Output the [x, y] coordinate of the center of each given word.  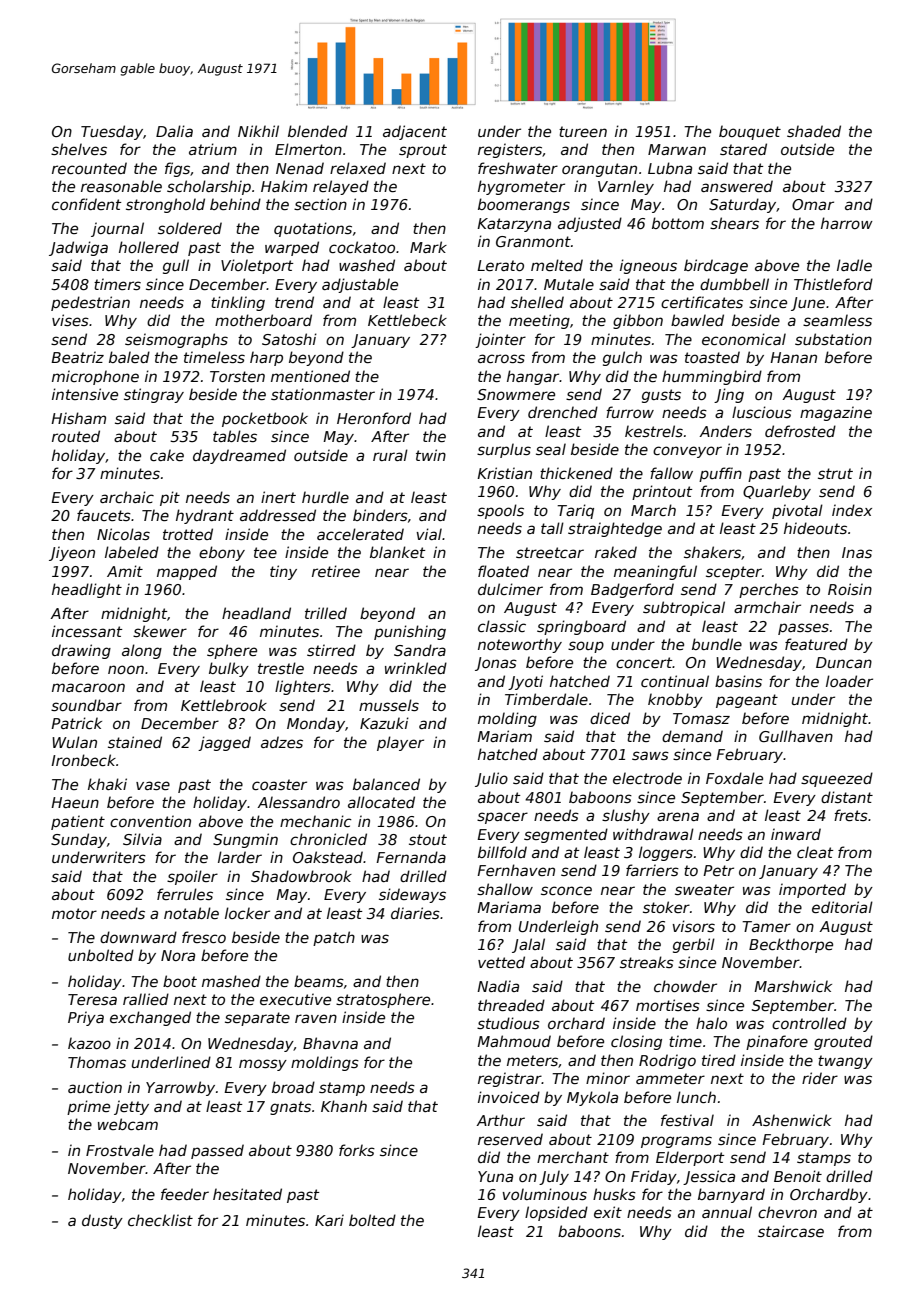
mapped [187, 572]
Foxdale [734, 778]
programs [676, 1142]
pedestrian [90, 303]
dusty [102, 1221]
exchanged [150, 1018]
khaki [107, 784]
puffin [720, 474]
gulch [622, 358]
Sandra [420, 650]
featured [816, 644]
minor [608, 1078]
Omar [813, 204]
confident [87, 204]
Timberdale [546, 699]
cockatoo [362, 247]
